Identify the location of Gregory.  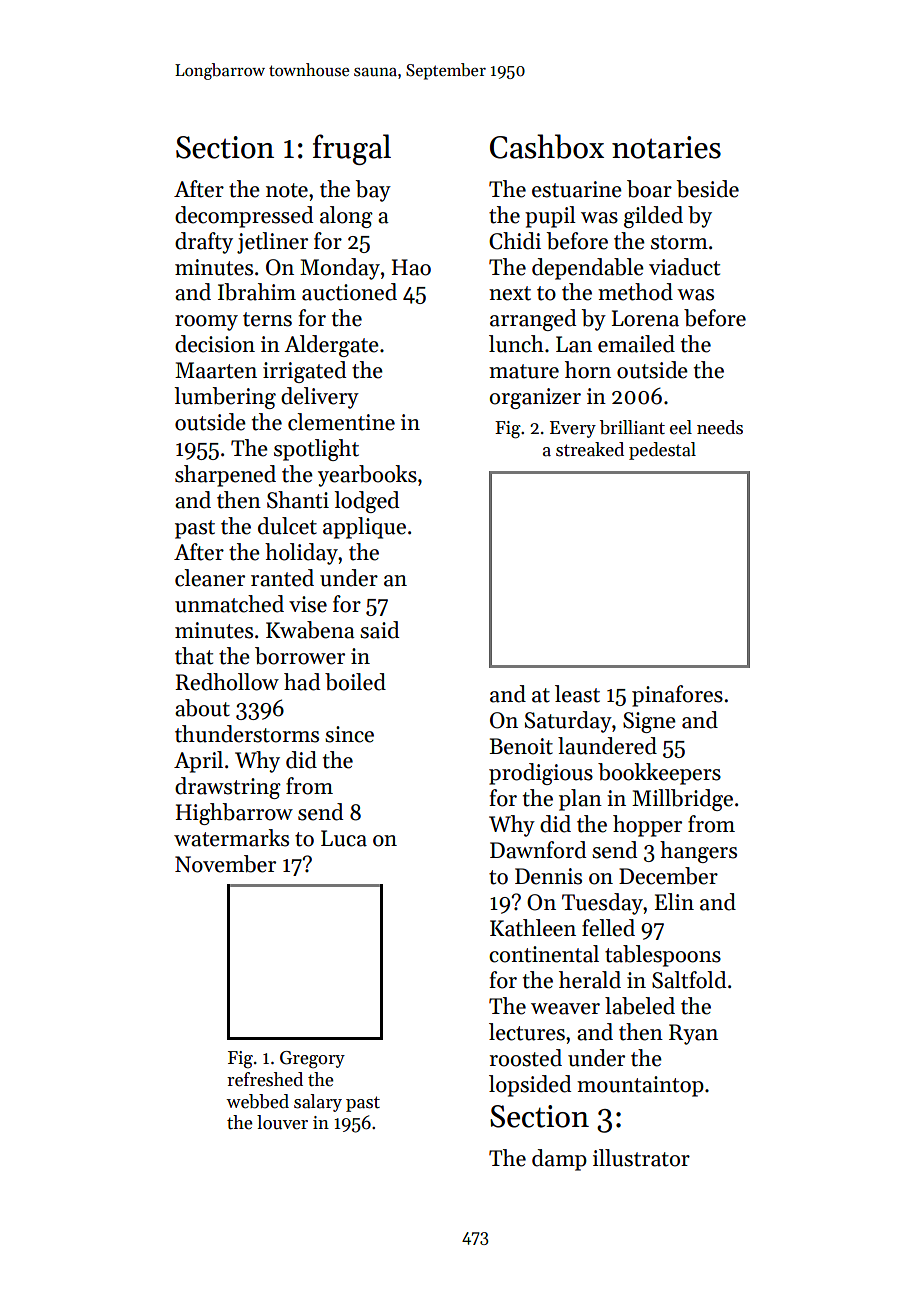
(312, 1060).
